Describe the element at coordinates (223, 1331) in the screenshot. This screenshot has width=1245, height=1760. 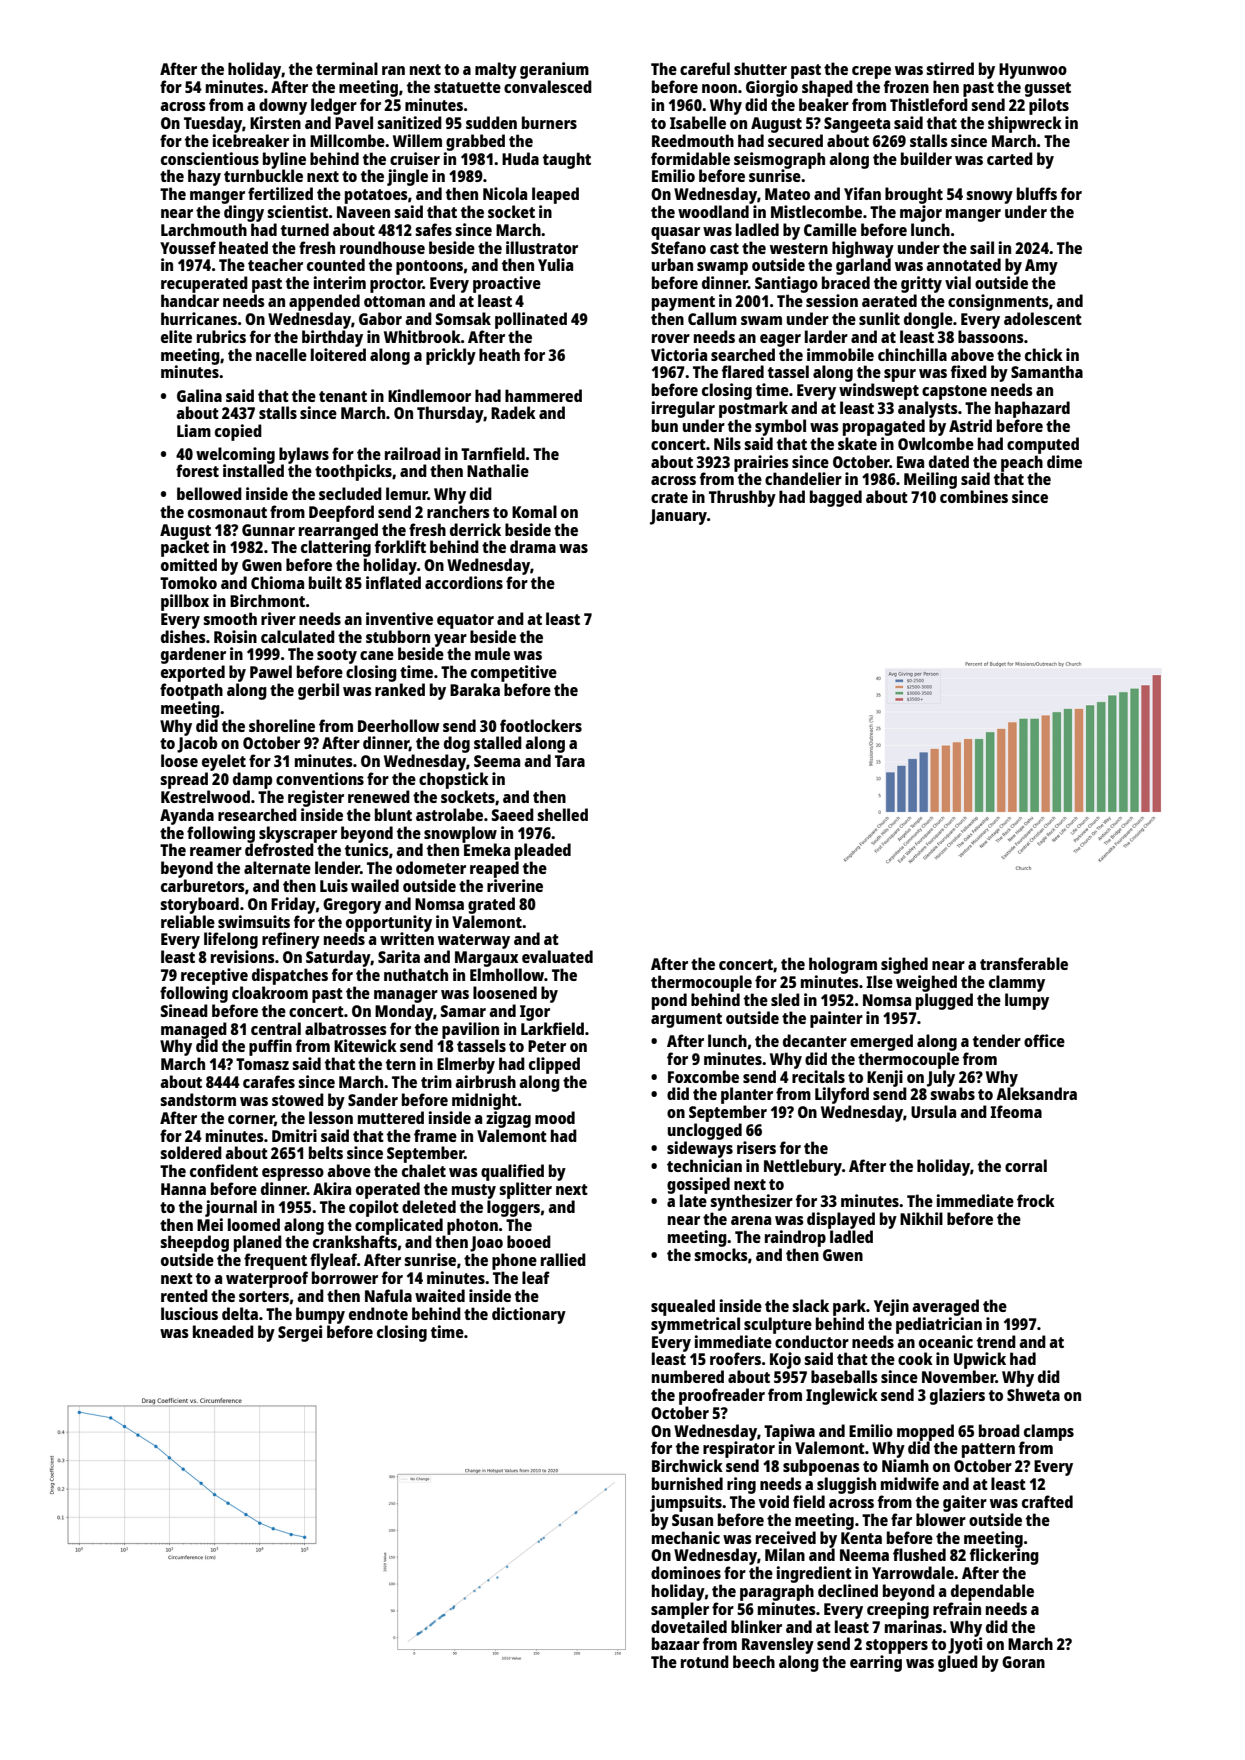
I see `kneaded` at that location.
